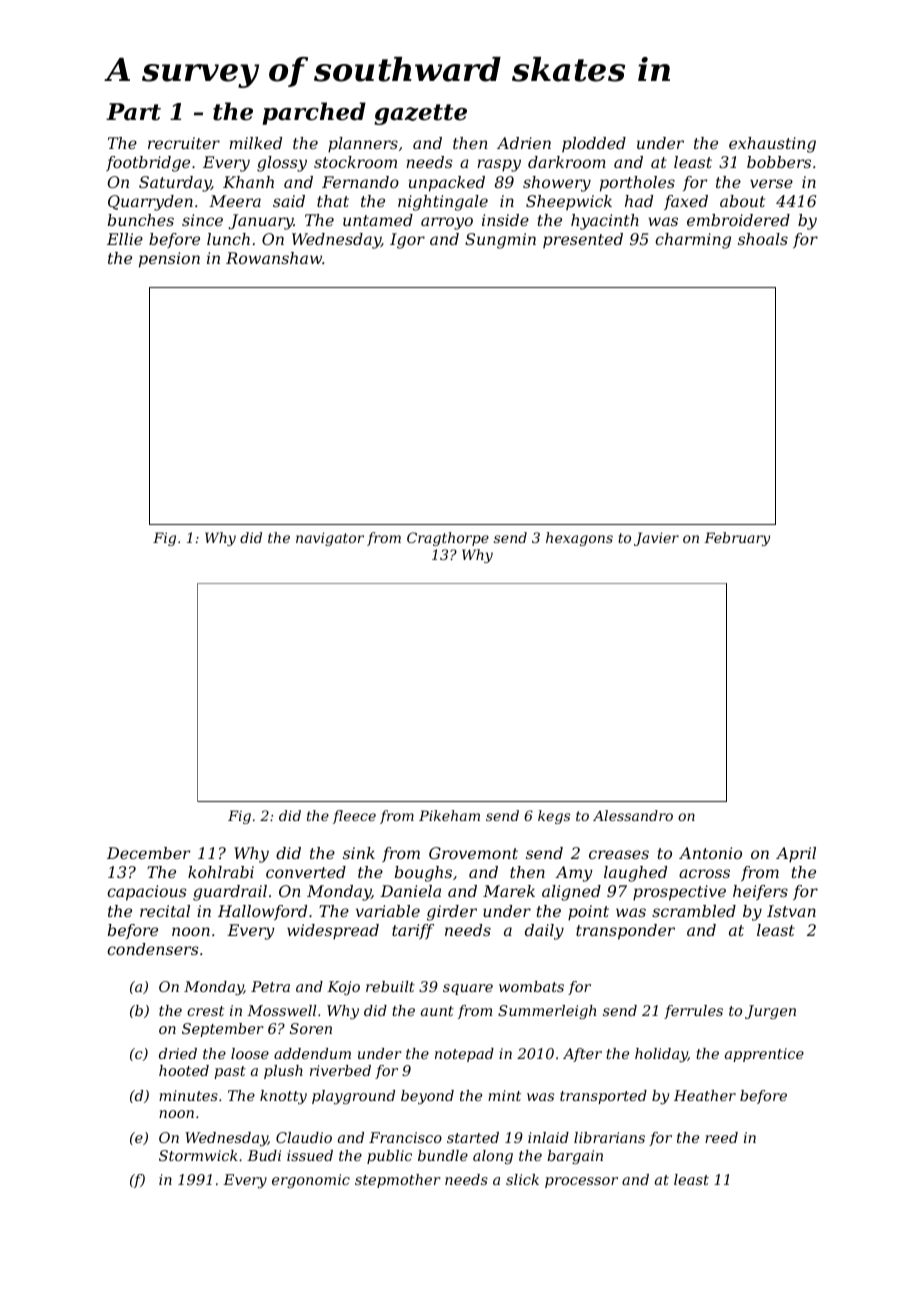 Image resolution: width=924 pixels, height=1308 pixels. I want to click on December, so click(148, 853).
